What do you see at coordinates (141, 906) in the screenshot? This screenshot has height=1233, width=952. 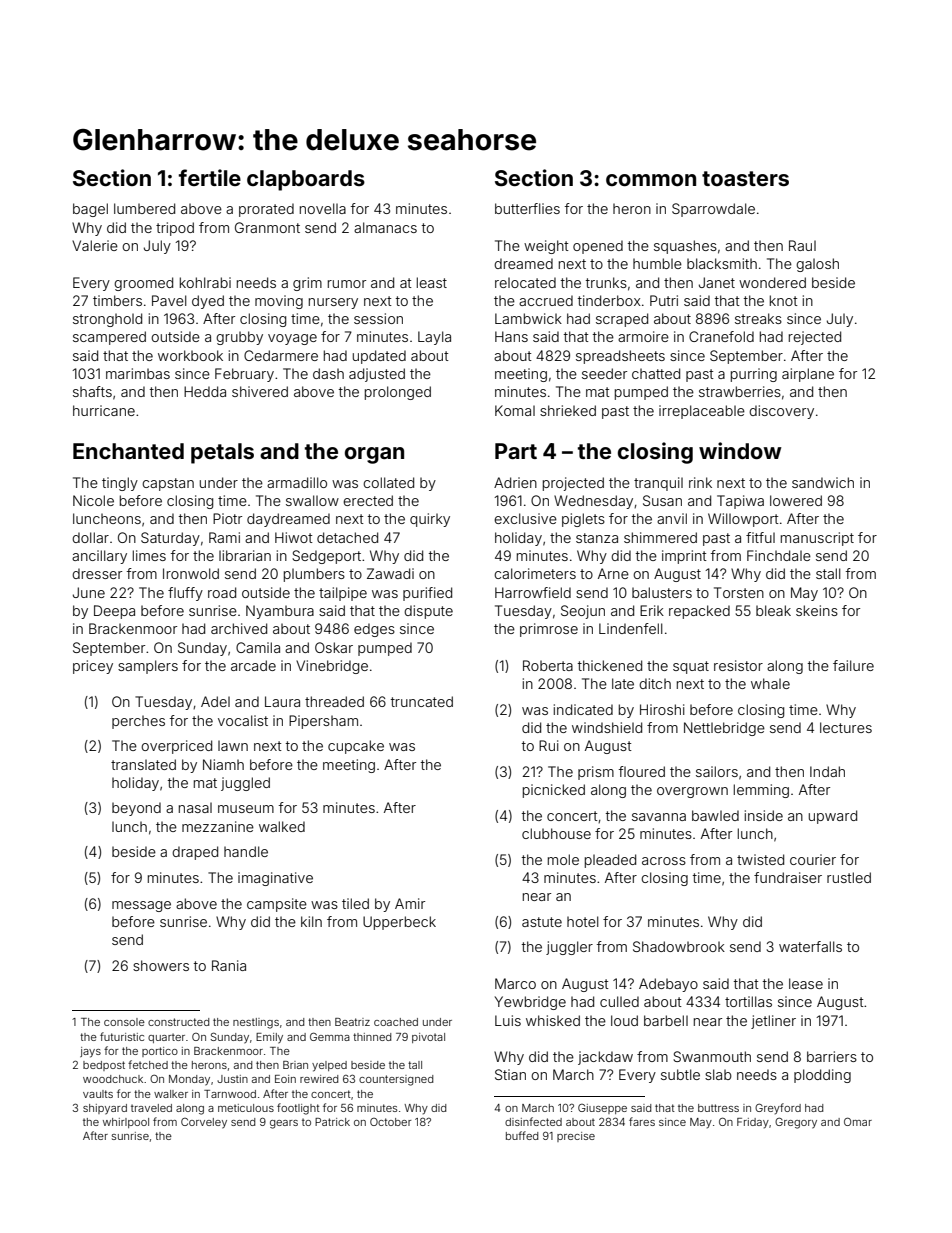 I see `message` at bounding box center [141, 906].
